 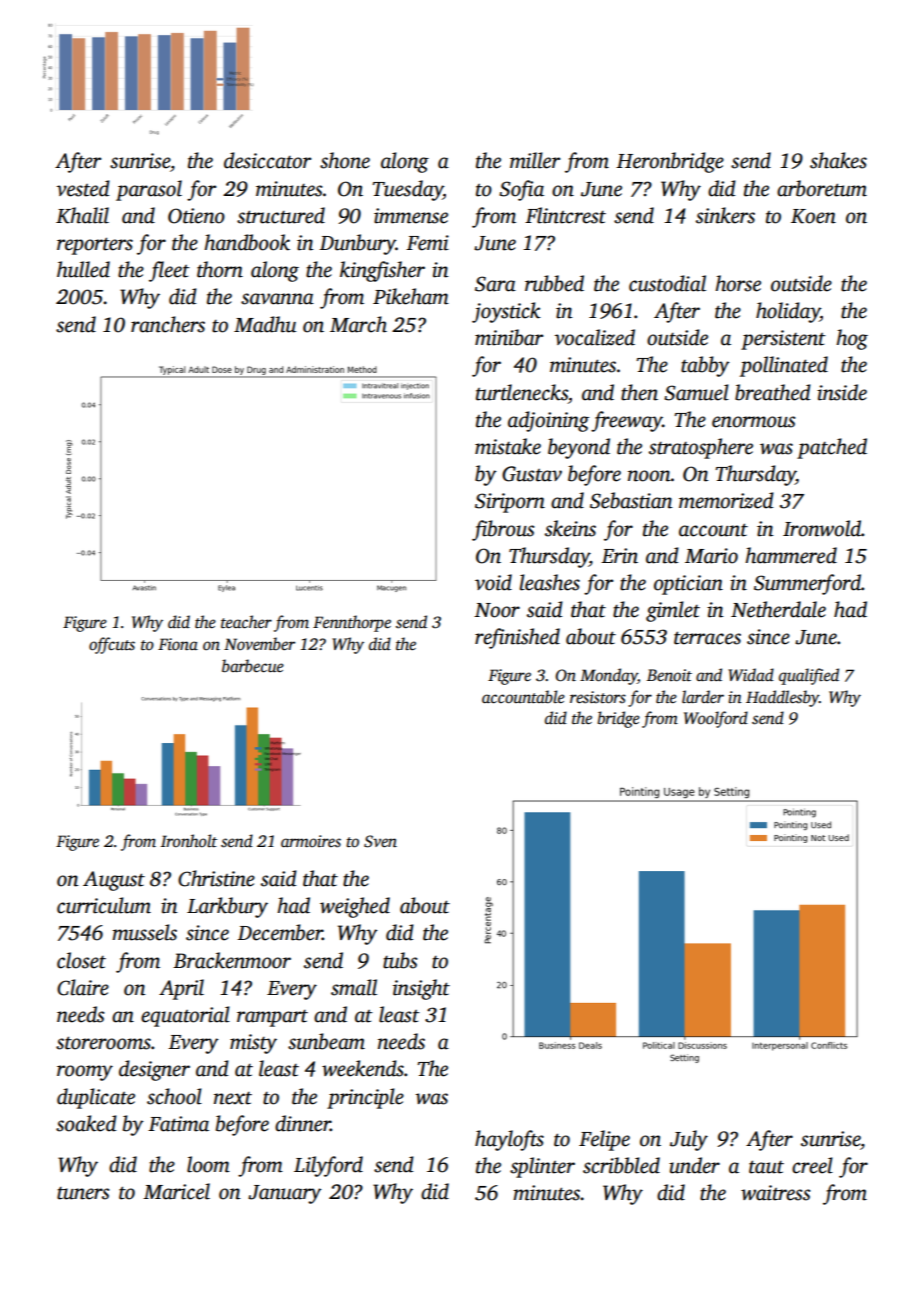 I want to click on splinter, so click(x=542, y=1167).
